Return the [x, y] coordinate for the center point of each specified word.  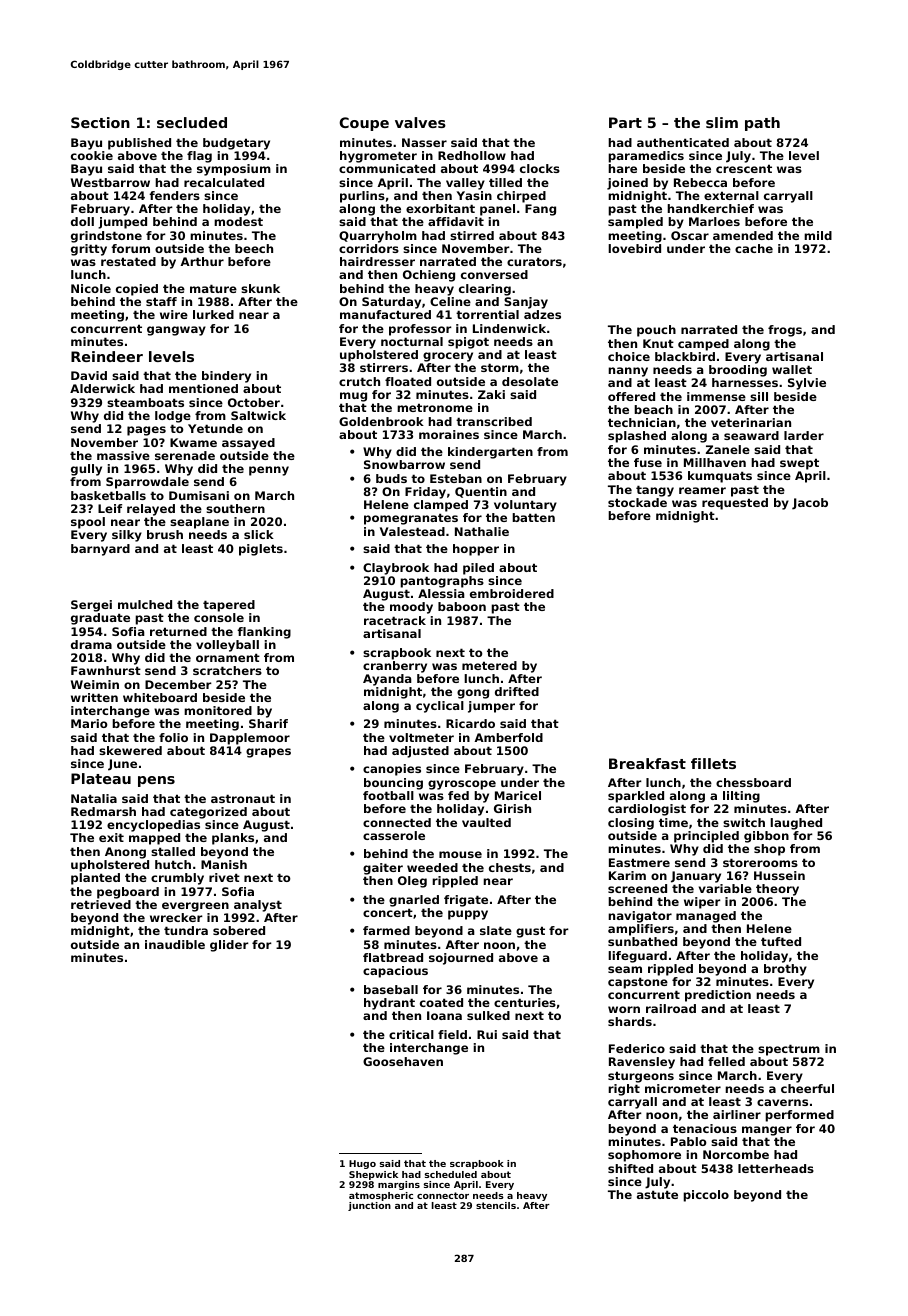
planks [233, 839]
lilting [741, 797]
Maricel [518, 795]
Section [100, 122]
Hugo [362, 1164]
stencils [496, 1205]
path [762, 124]
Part [625, 122]
